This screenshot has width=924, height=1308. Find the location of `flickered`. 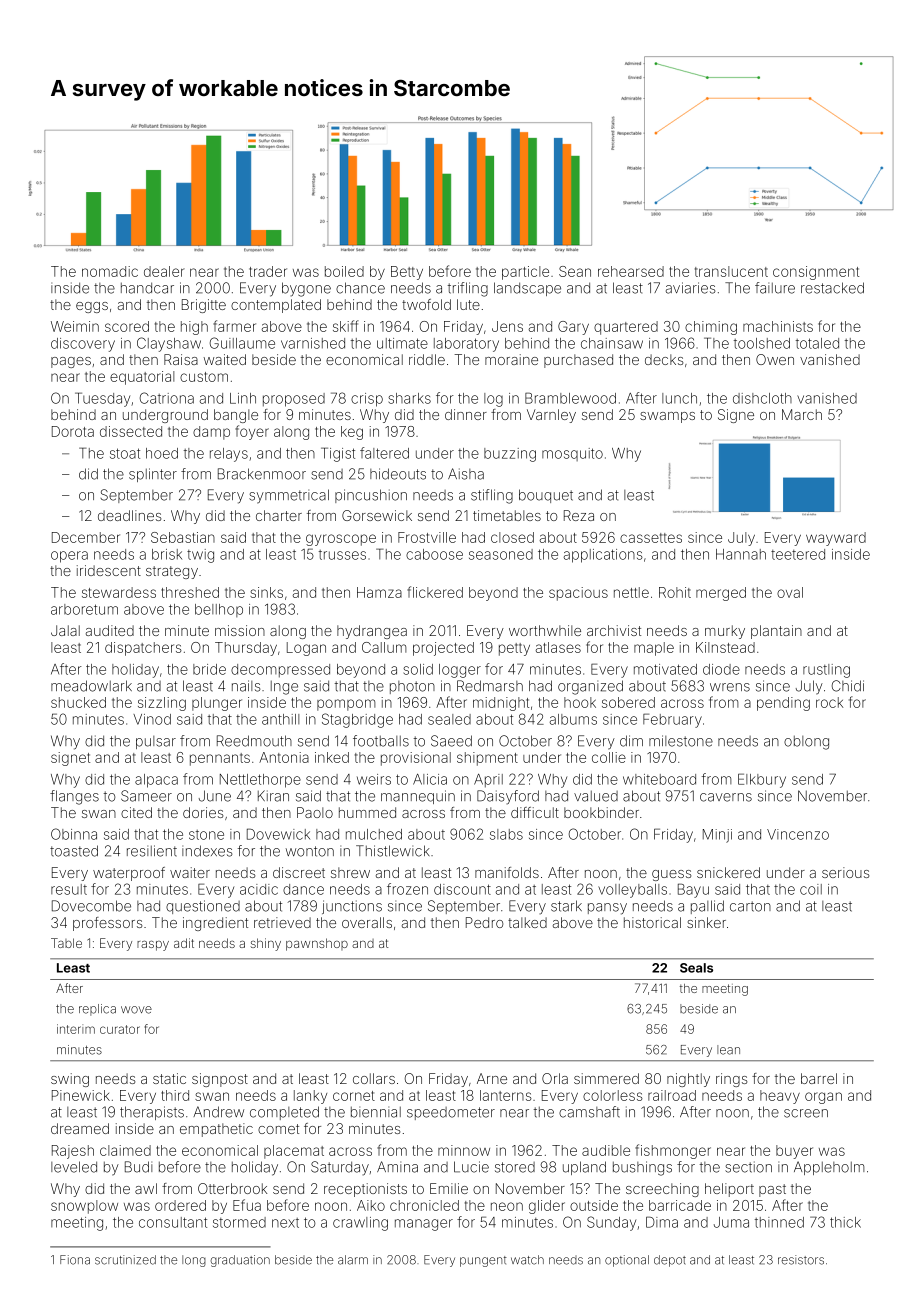

flickered is located at coordinates (435, 592).
